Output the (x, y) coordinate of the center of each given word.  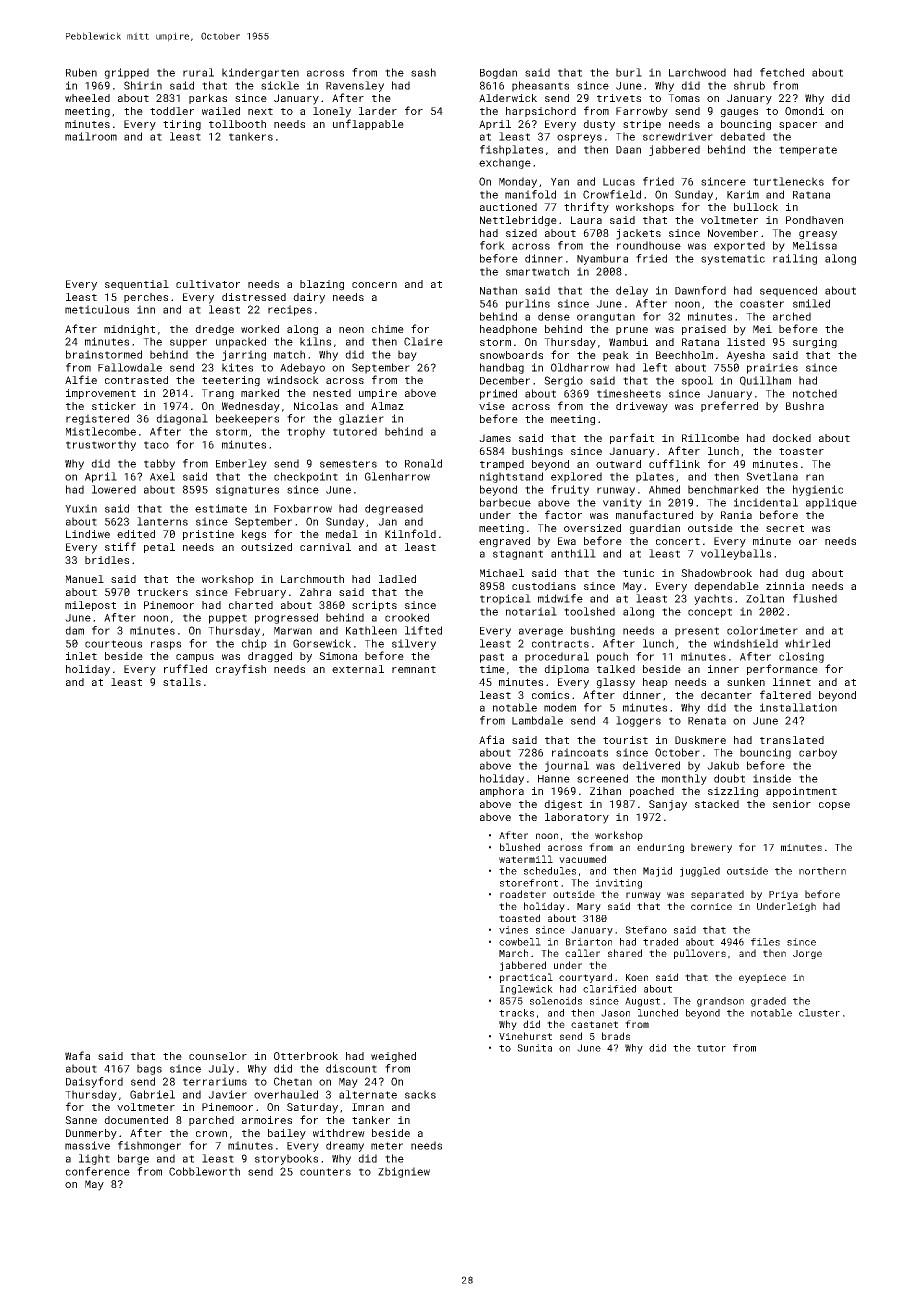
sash (423, 72)
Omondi (804, 111)
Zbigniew (404, 1172)
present (697, 632)
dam (74, 630)
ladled (397, 579)
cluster (819, 1013)
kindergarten (260, 73)
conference (98, 1171)
